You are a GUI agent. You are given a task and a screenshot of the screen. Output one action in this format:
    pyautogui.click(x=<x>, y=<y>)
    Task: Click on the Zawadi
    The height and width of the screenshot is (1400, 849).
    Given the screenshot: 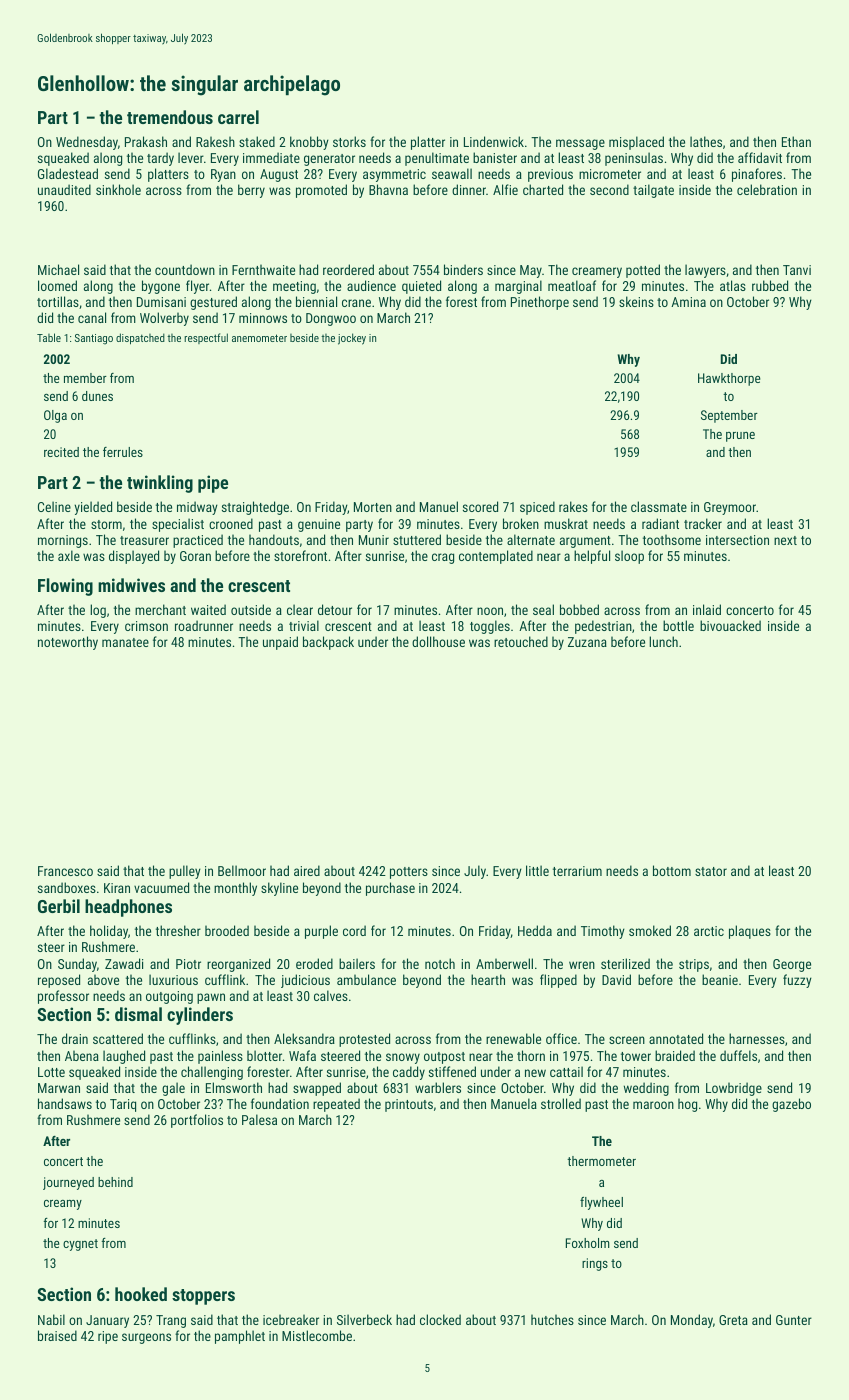 What is the action you would take?
    pyautogui.click(x=124, y=963)
